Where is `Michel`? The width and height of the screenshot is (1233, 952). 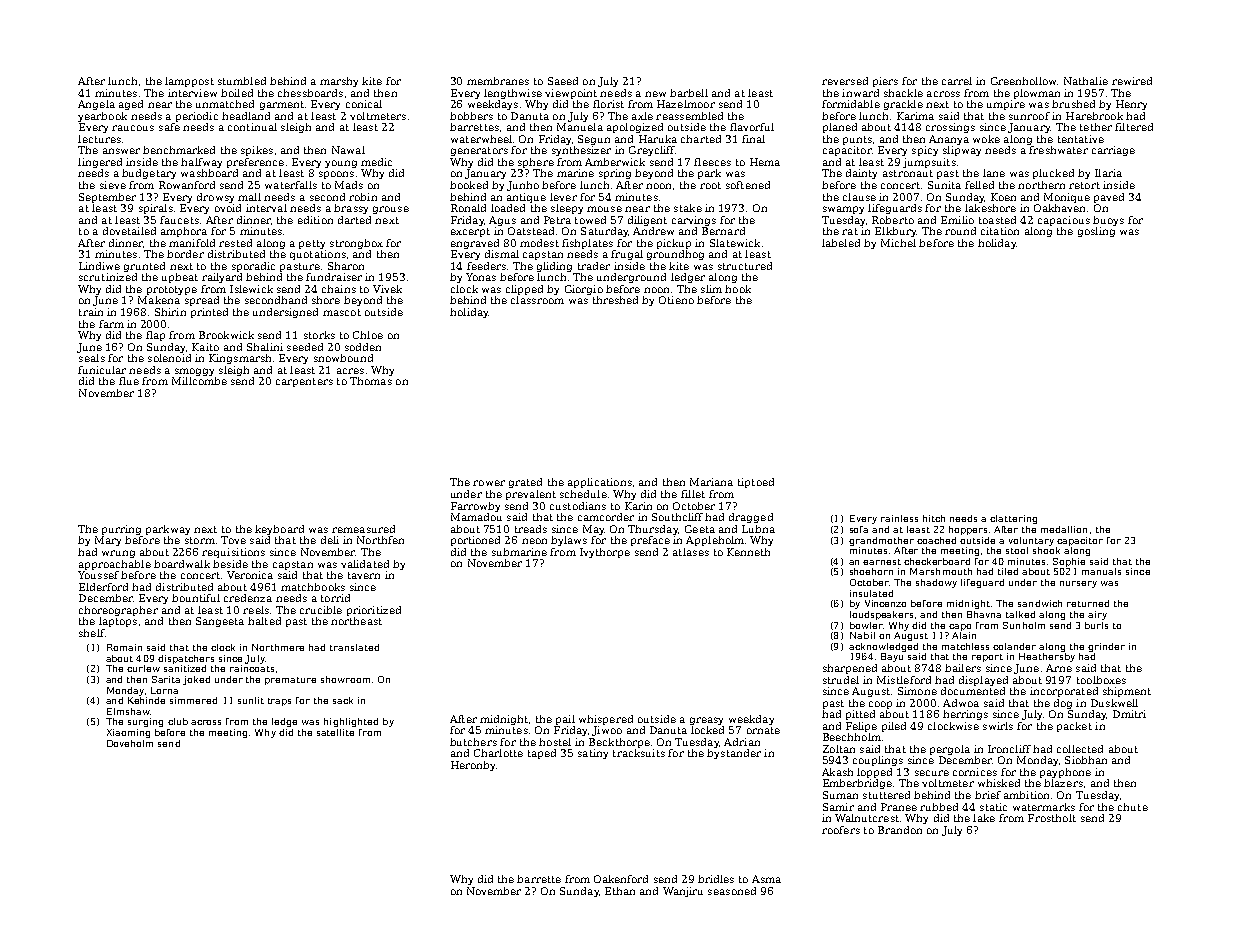
Michel is located at coordinates (898, 243).
